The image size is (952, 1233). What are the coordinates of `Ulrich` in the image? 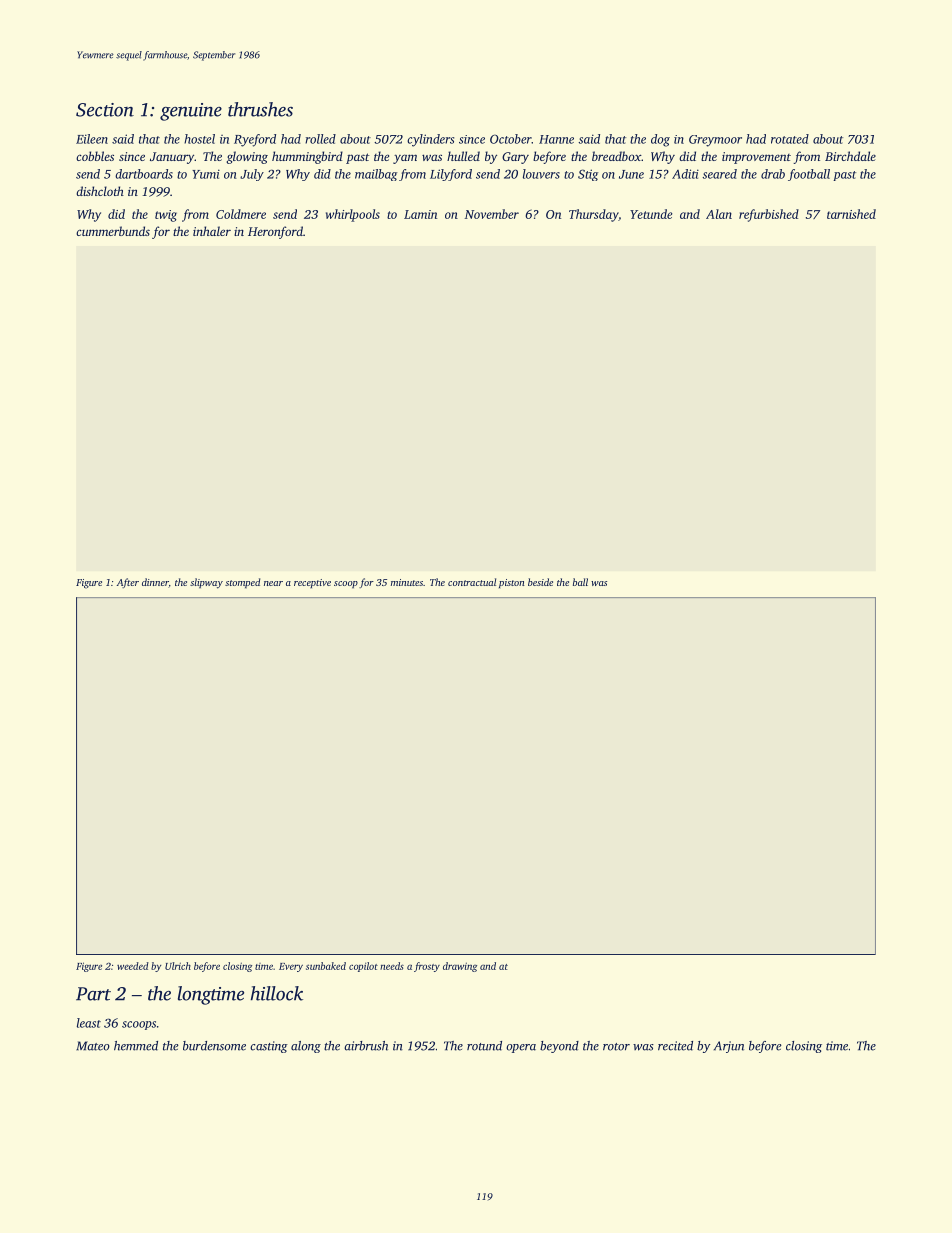 It's located at (178, 966).
